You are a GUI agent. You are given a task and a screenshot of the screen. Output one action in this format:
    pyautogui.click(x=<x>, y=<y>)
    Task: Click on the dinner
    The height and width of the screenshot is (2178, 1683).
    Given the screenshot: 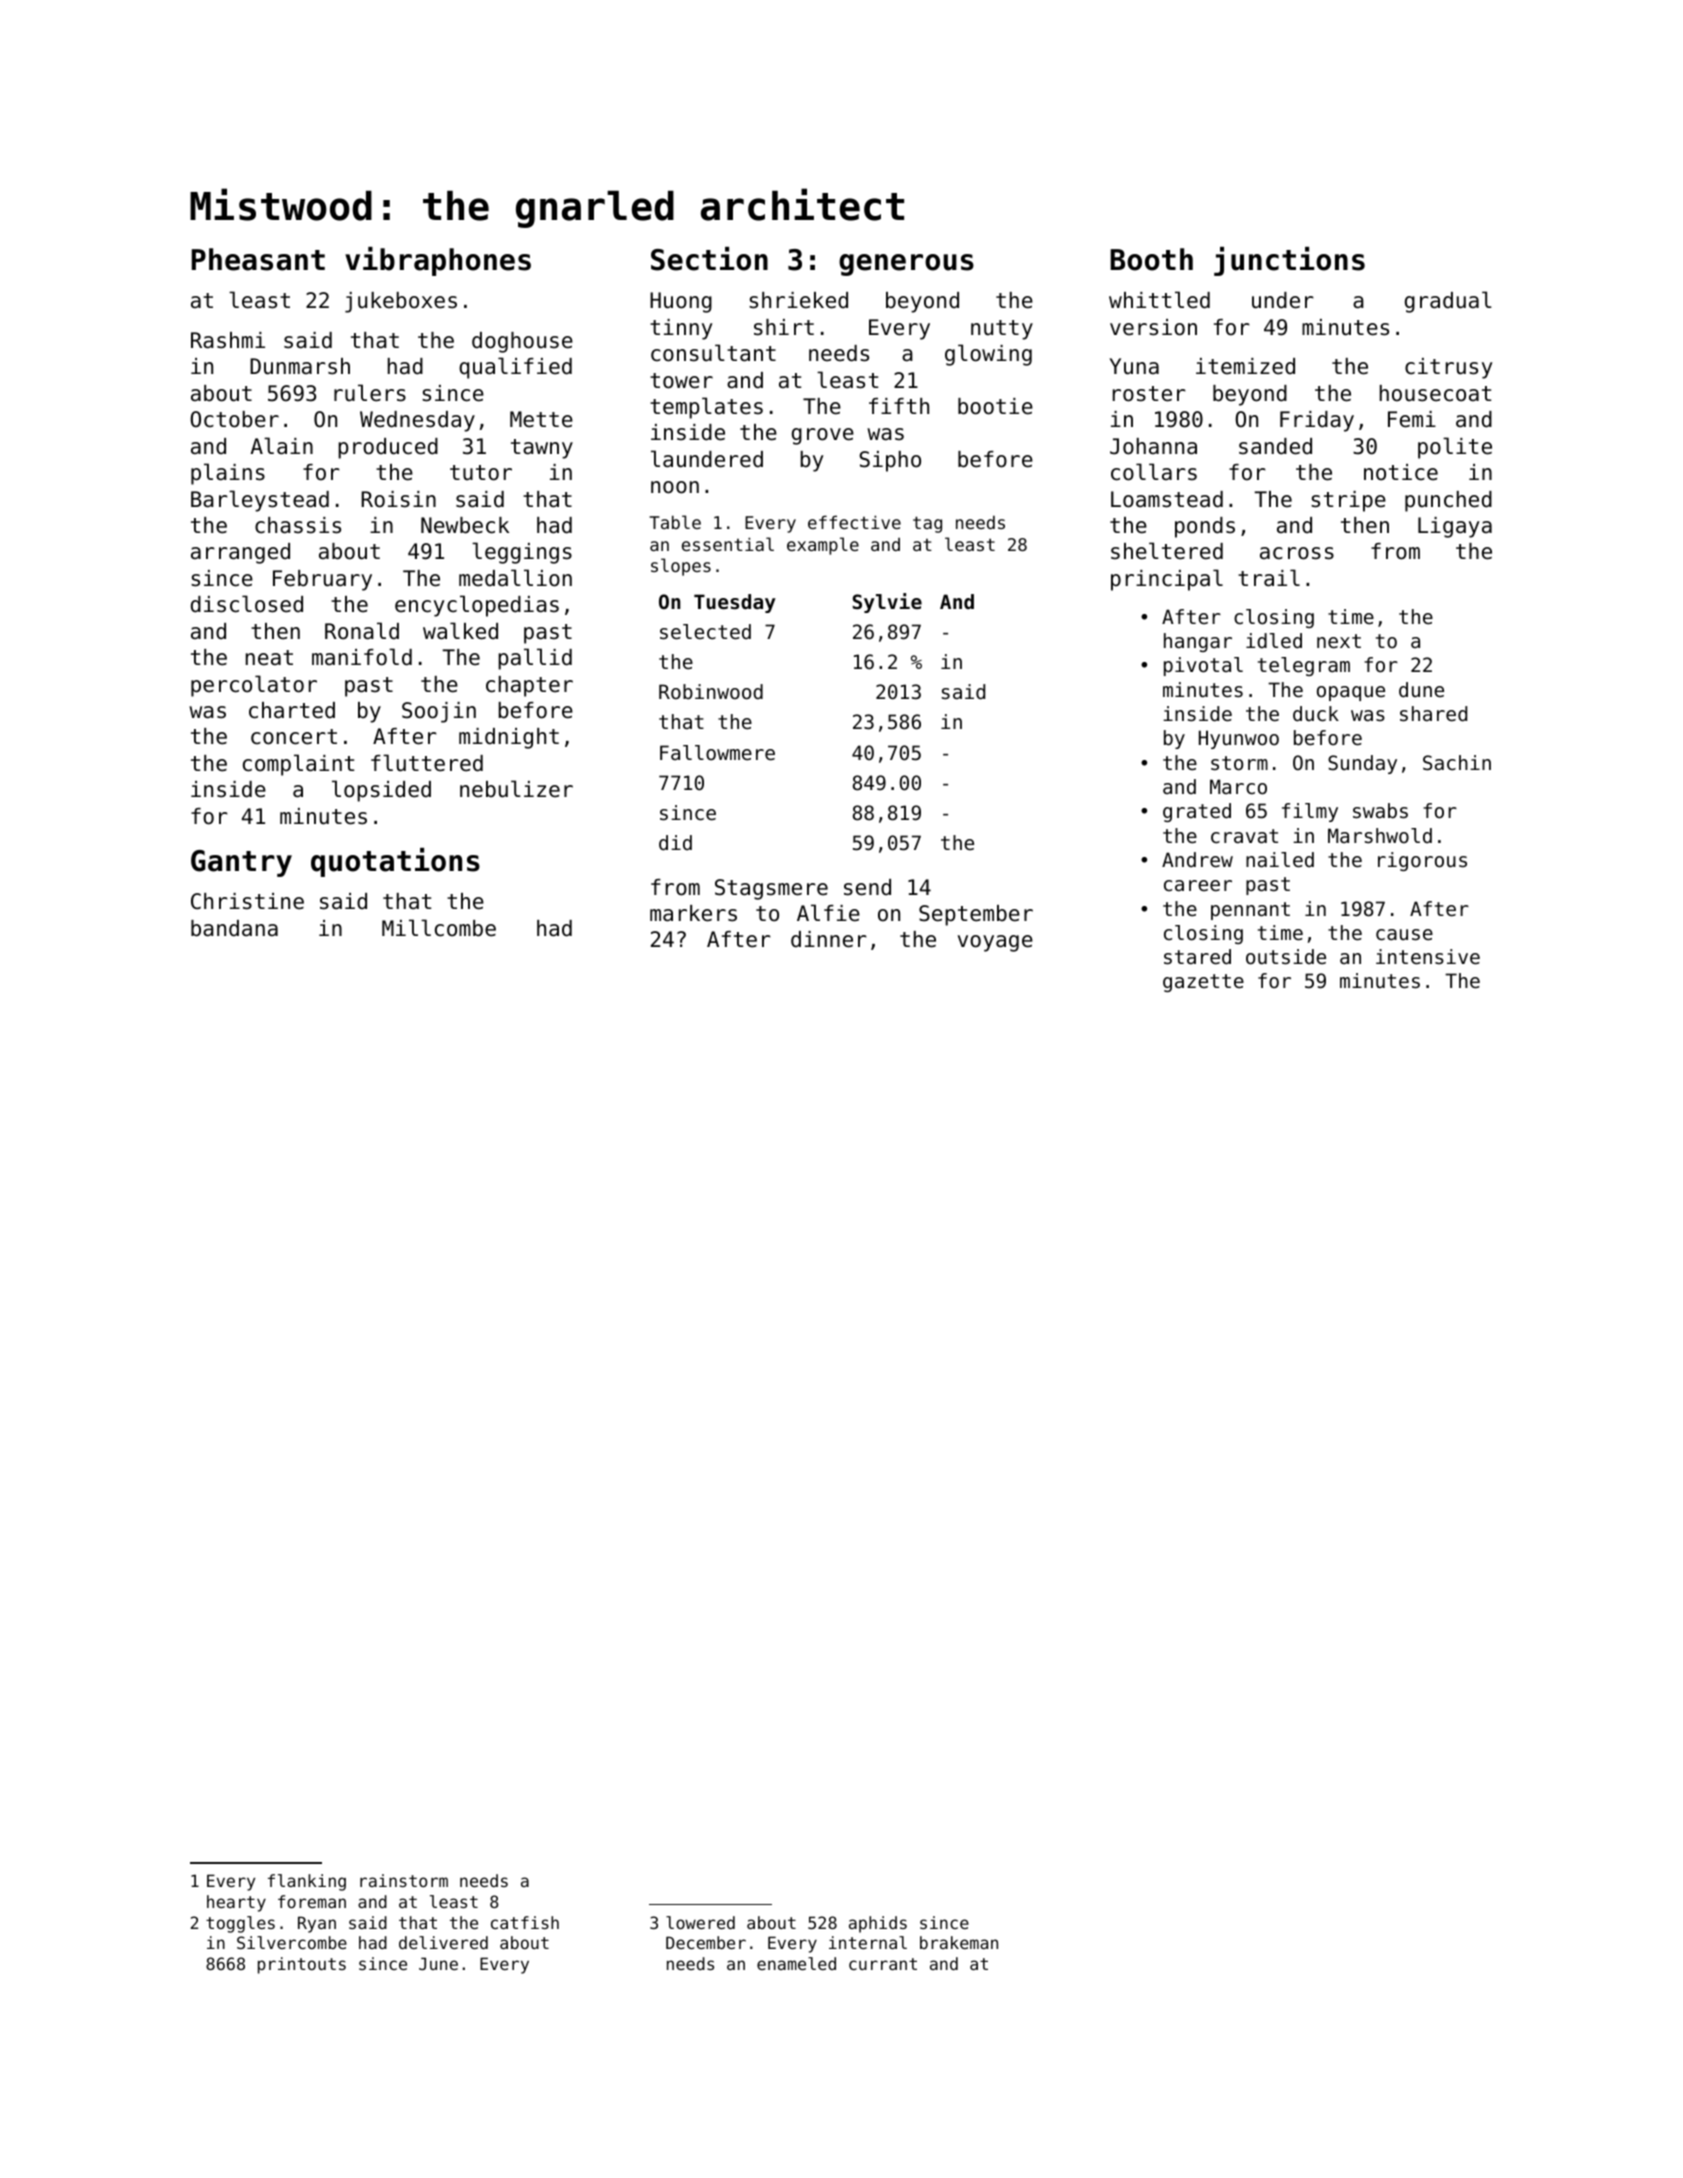 What is the action you would take?
    pyautogui.click(x=829, y=939)
